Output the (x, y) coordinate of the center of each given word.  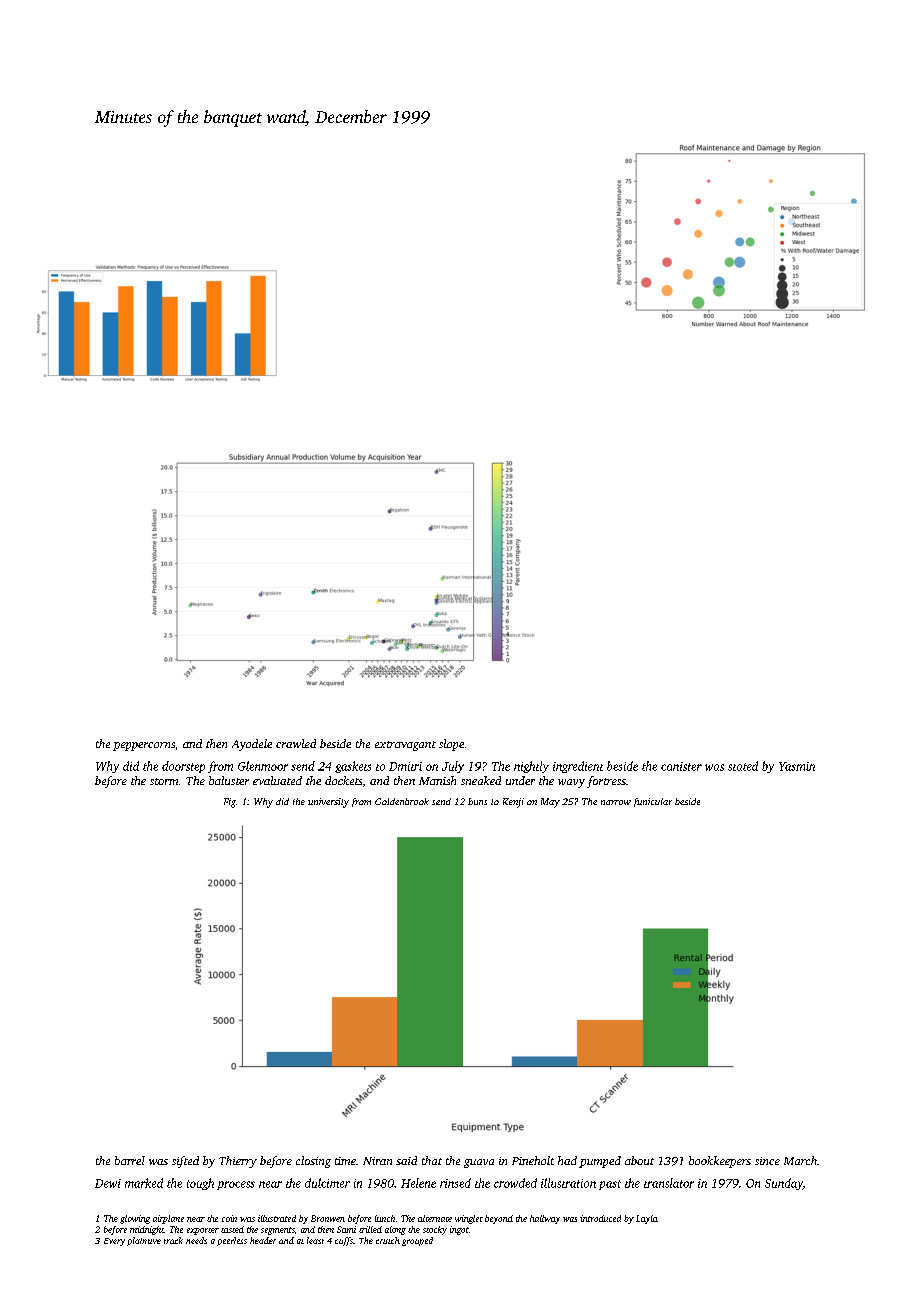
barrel (130, 1160)
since (767, 1161)
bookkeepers (720, 1162)
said (406, 1160)
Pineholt (533, 1160)
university (328, 803)
